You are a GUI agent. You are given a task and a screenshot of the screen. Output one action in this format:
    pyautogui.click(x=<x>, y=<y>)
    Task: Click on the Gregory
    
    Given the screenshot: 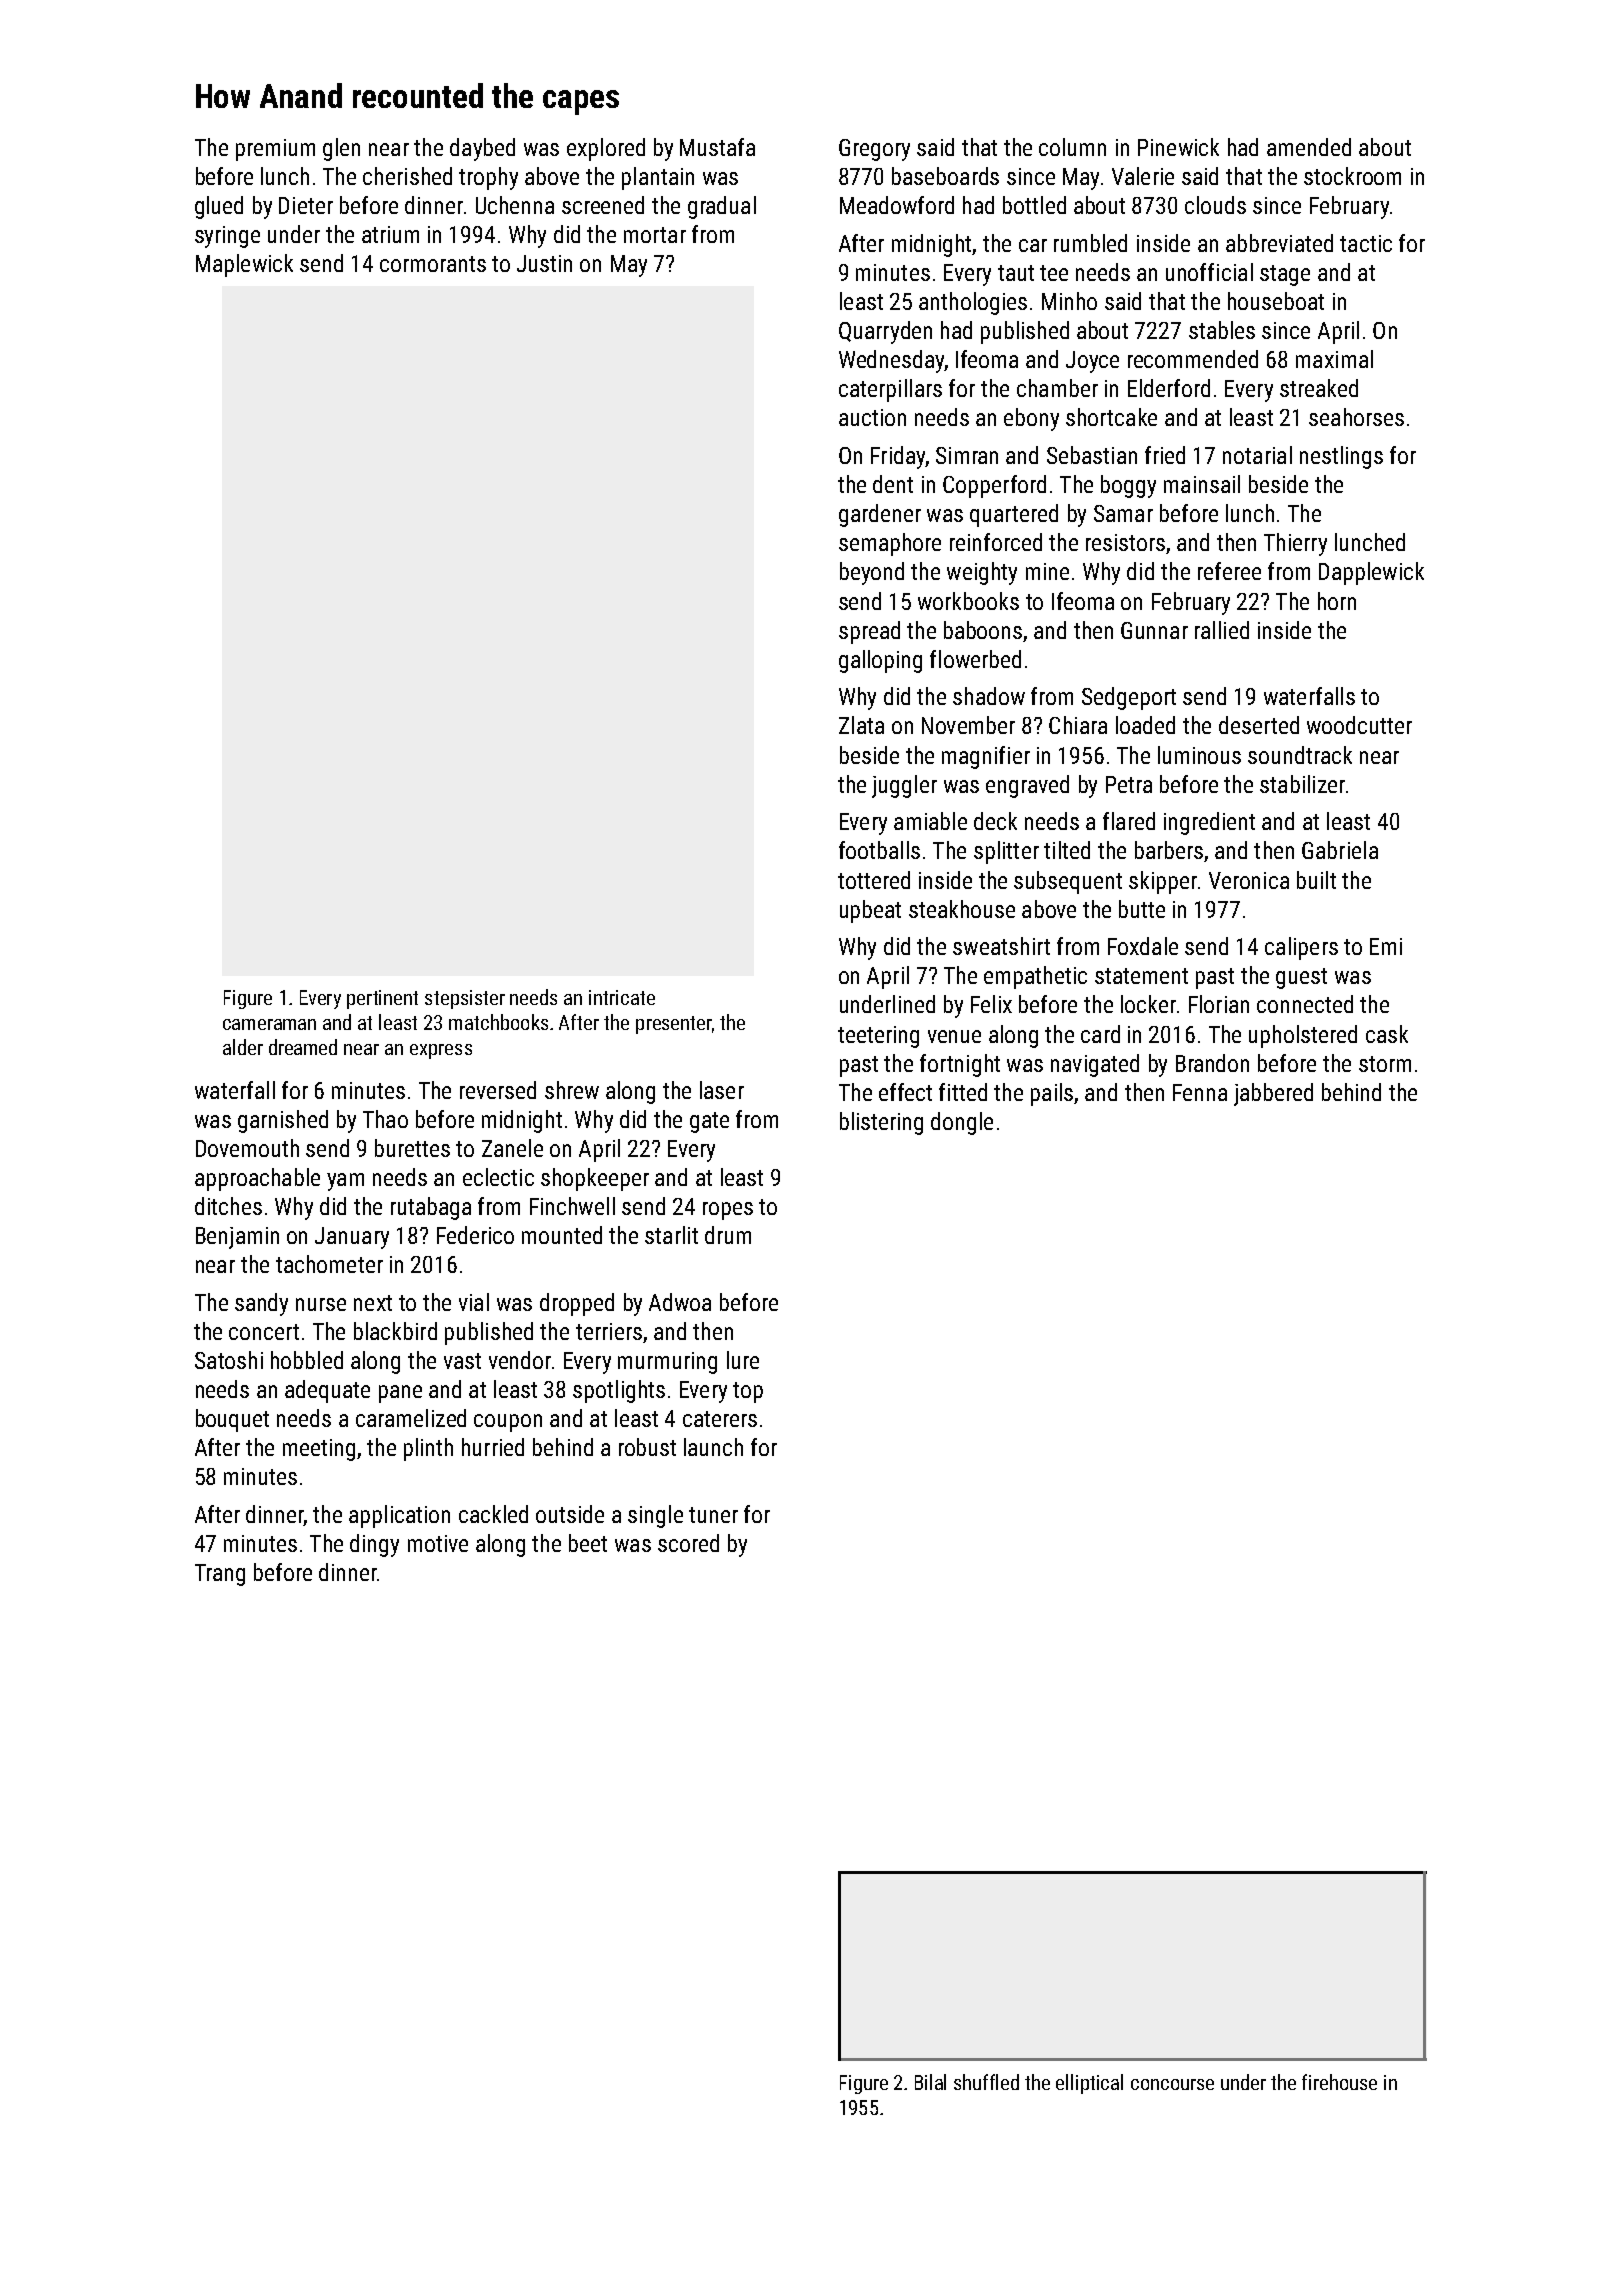 What is the action you would take?
    pyautogui.click(x=874, y=150)
